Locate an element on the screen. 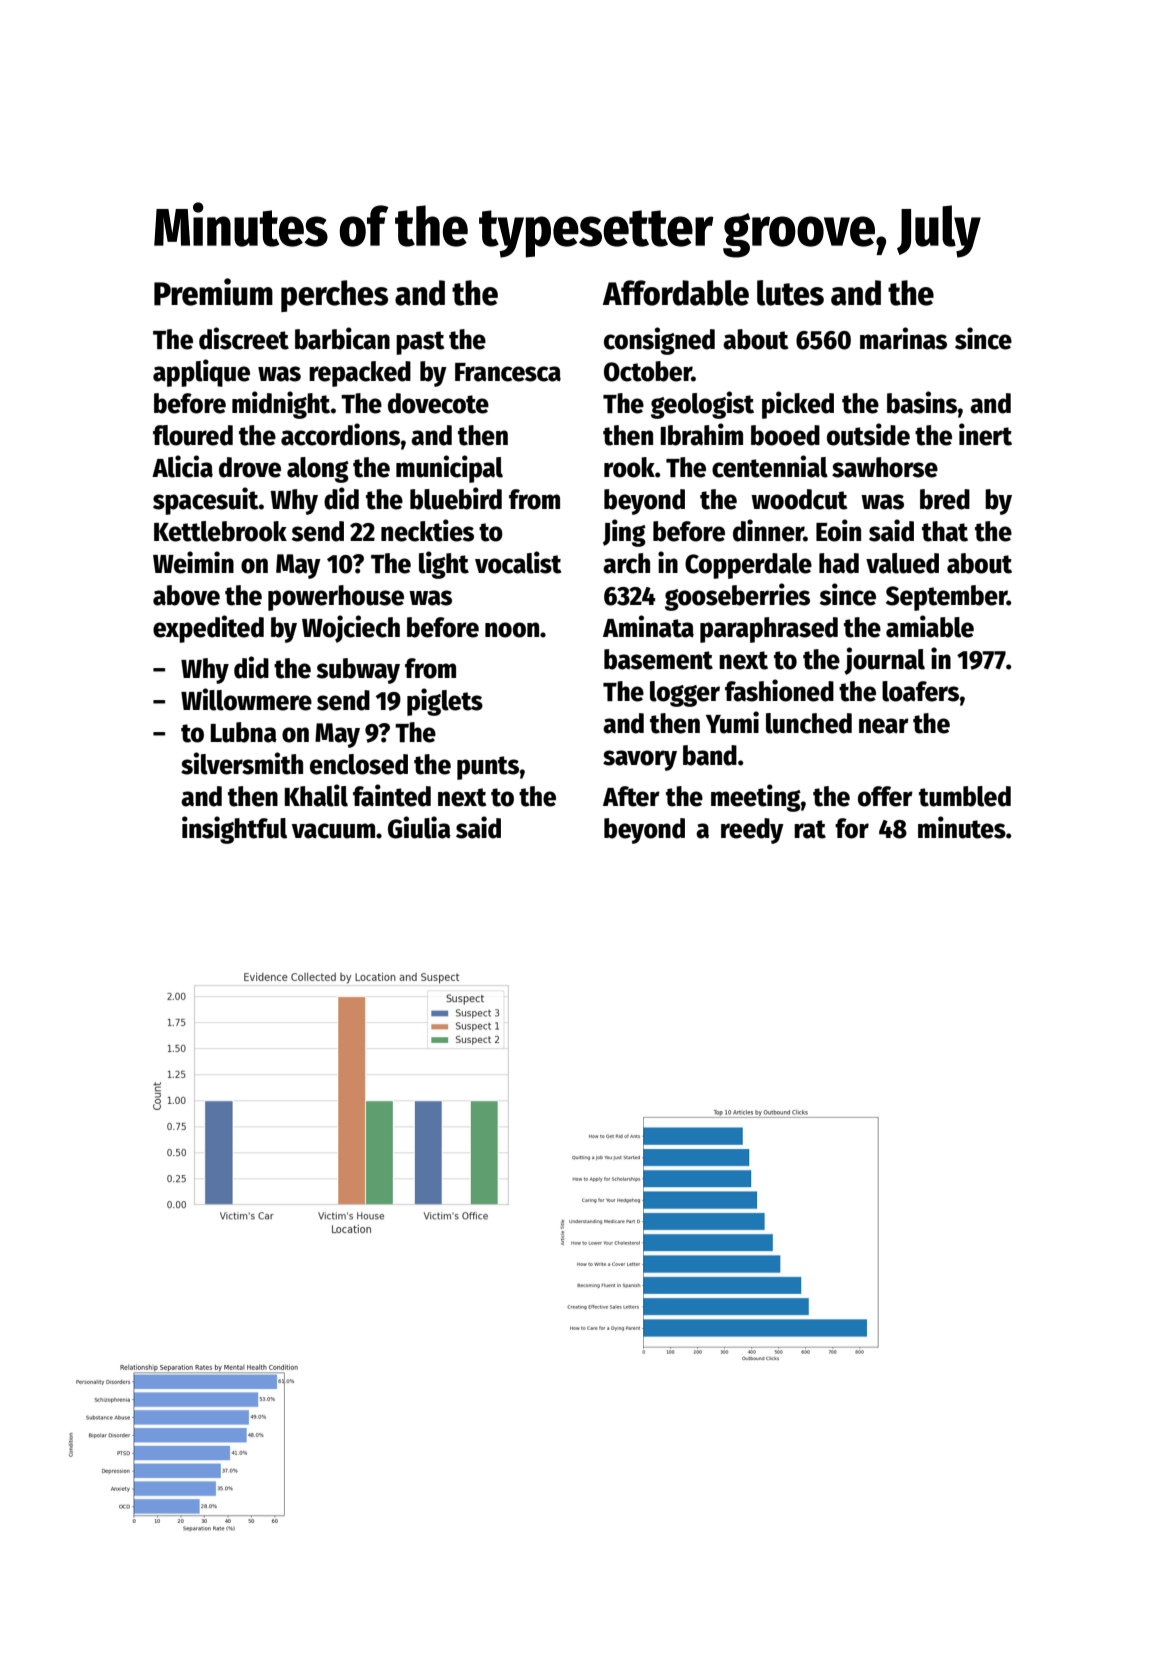 The width and height of the screenshot is (1165, 1654). journal is located at coordinates (884, 661).
